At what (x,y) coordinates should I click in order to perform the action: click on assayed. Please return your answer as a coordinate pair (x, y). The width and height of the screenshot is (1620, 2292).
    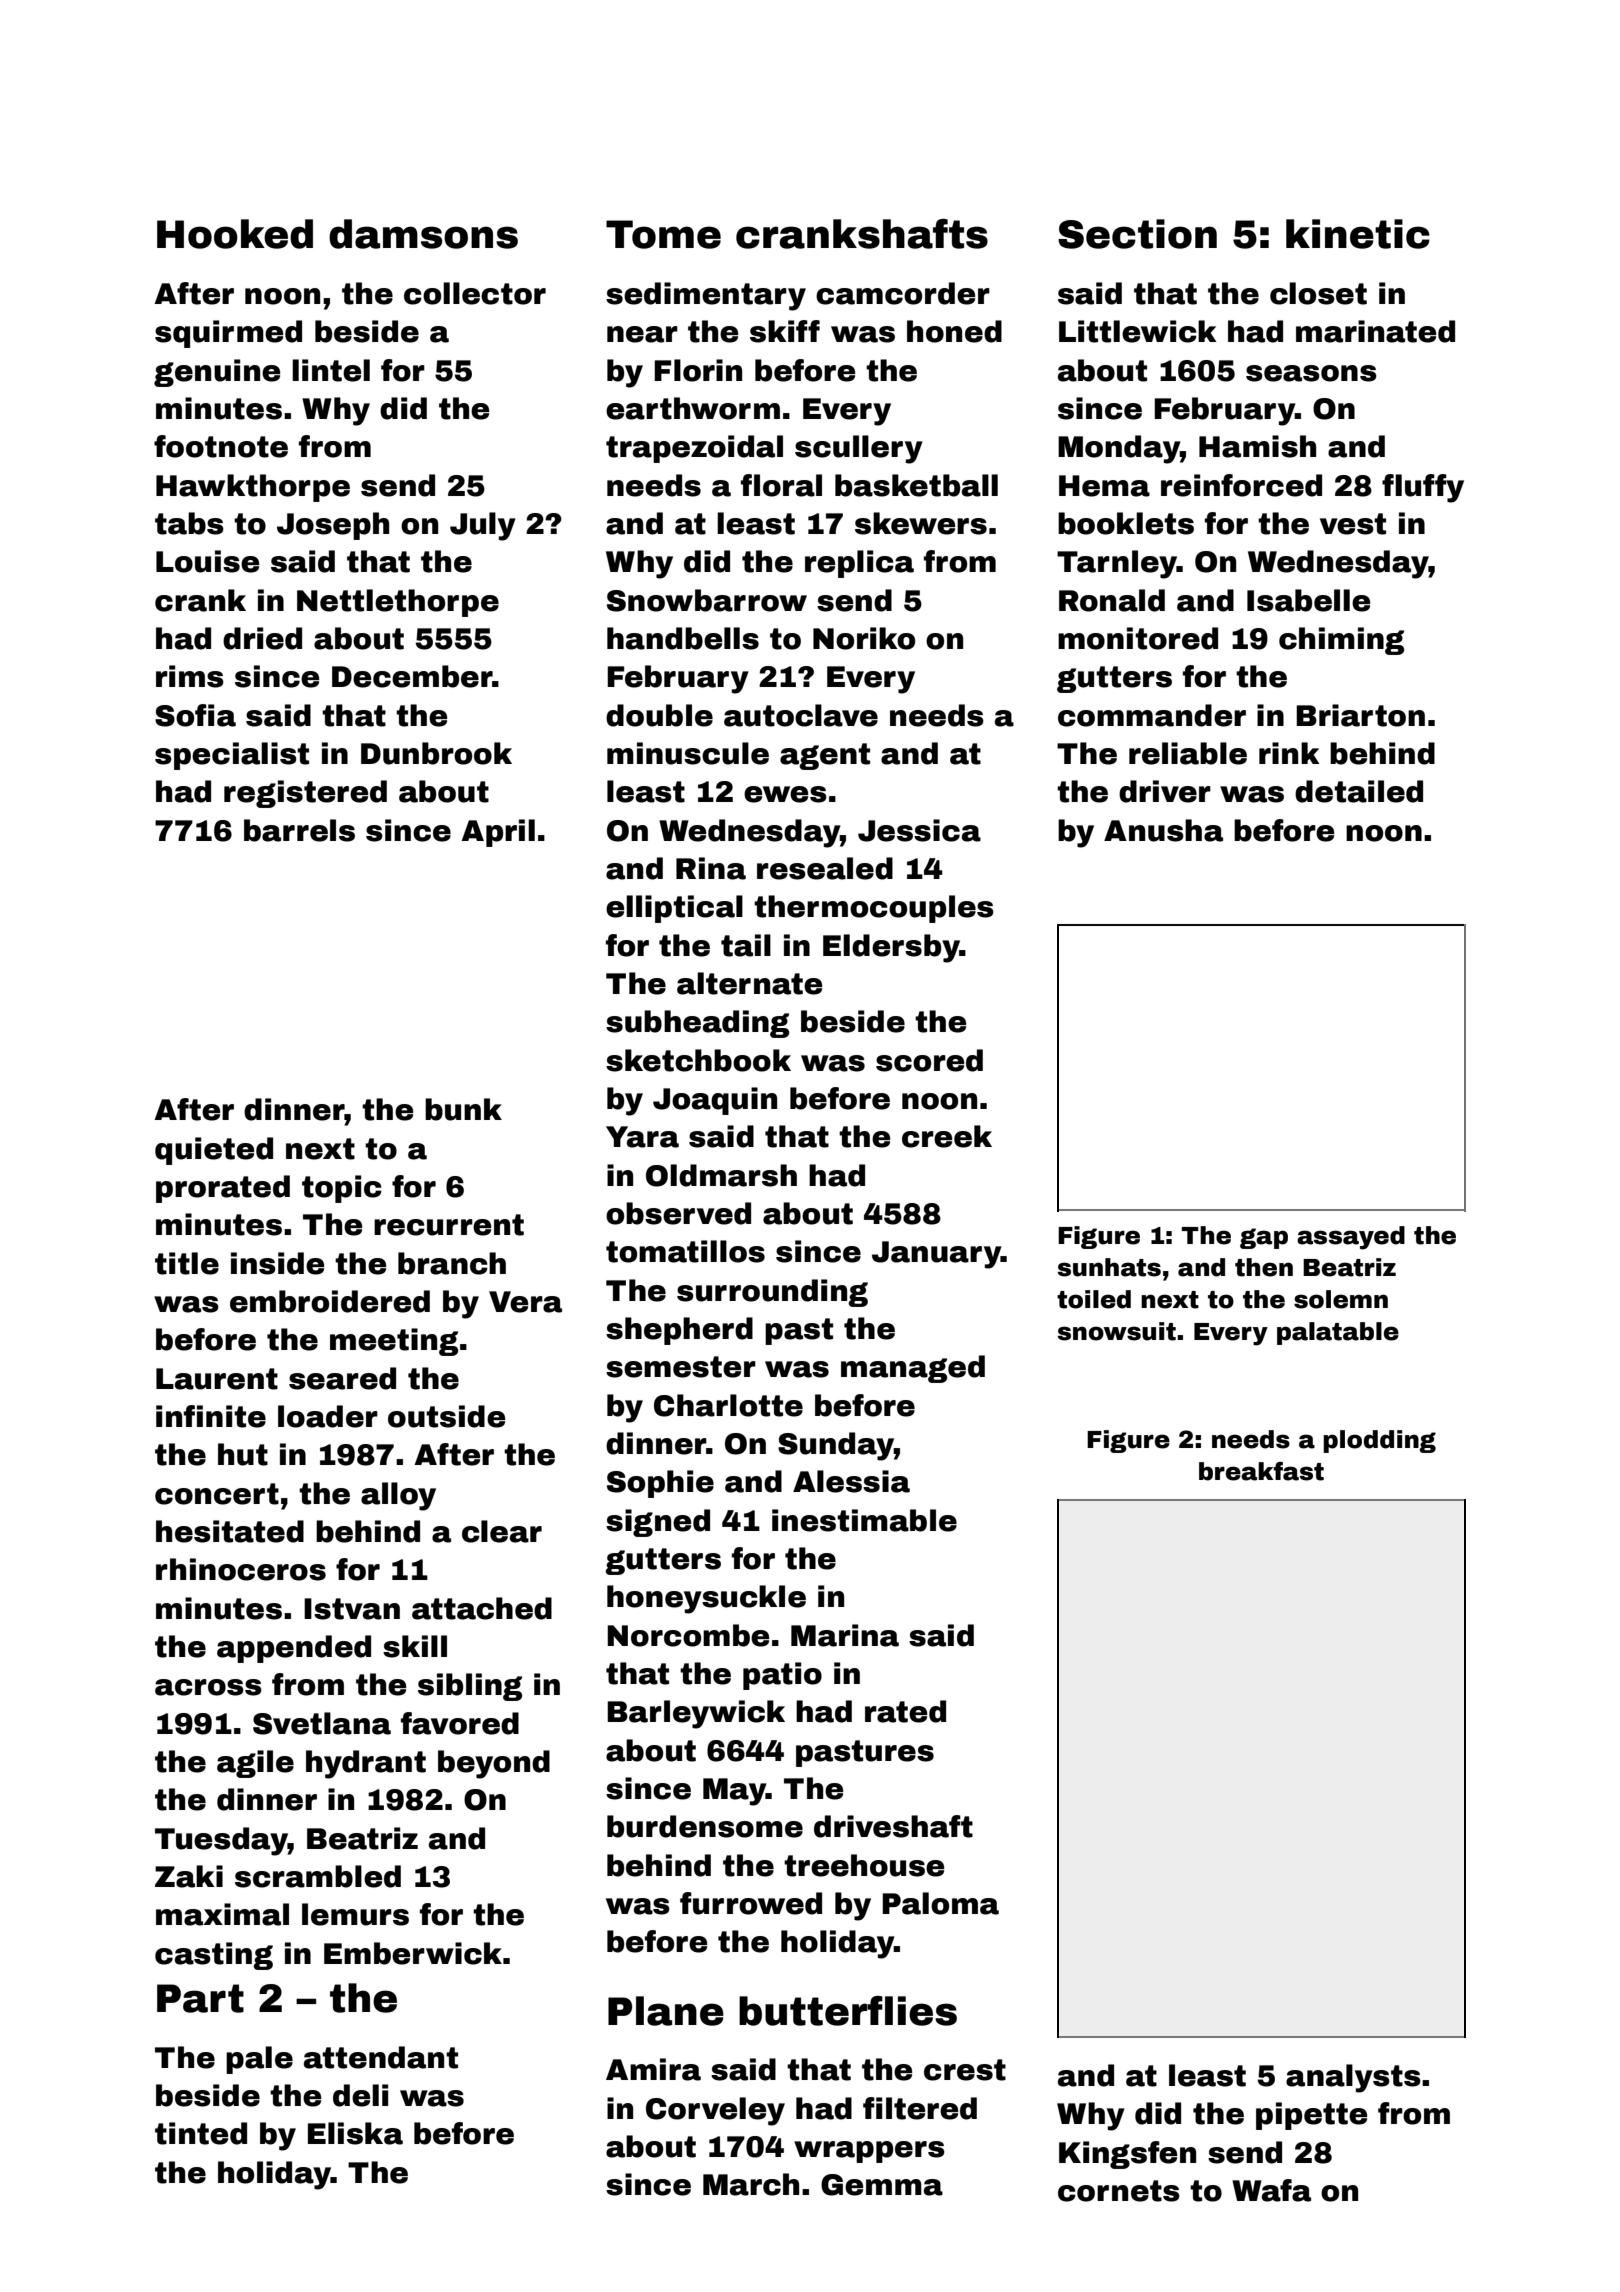
    Looking at the image, I should click on (1351, 1238).
